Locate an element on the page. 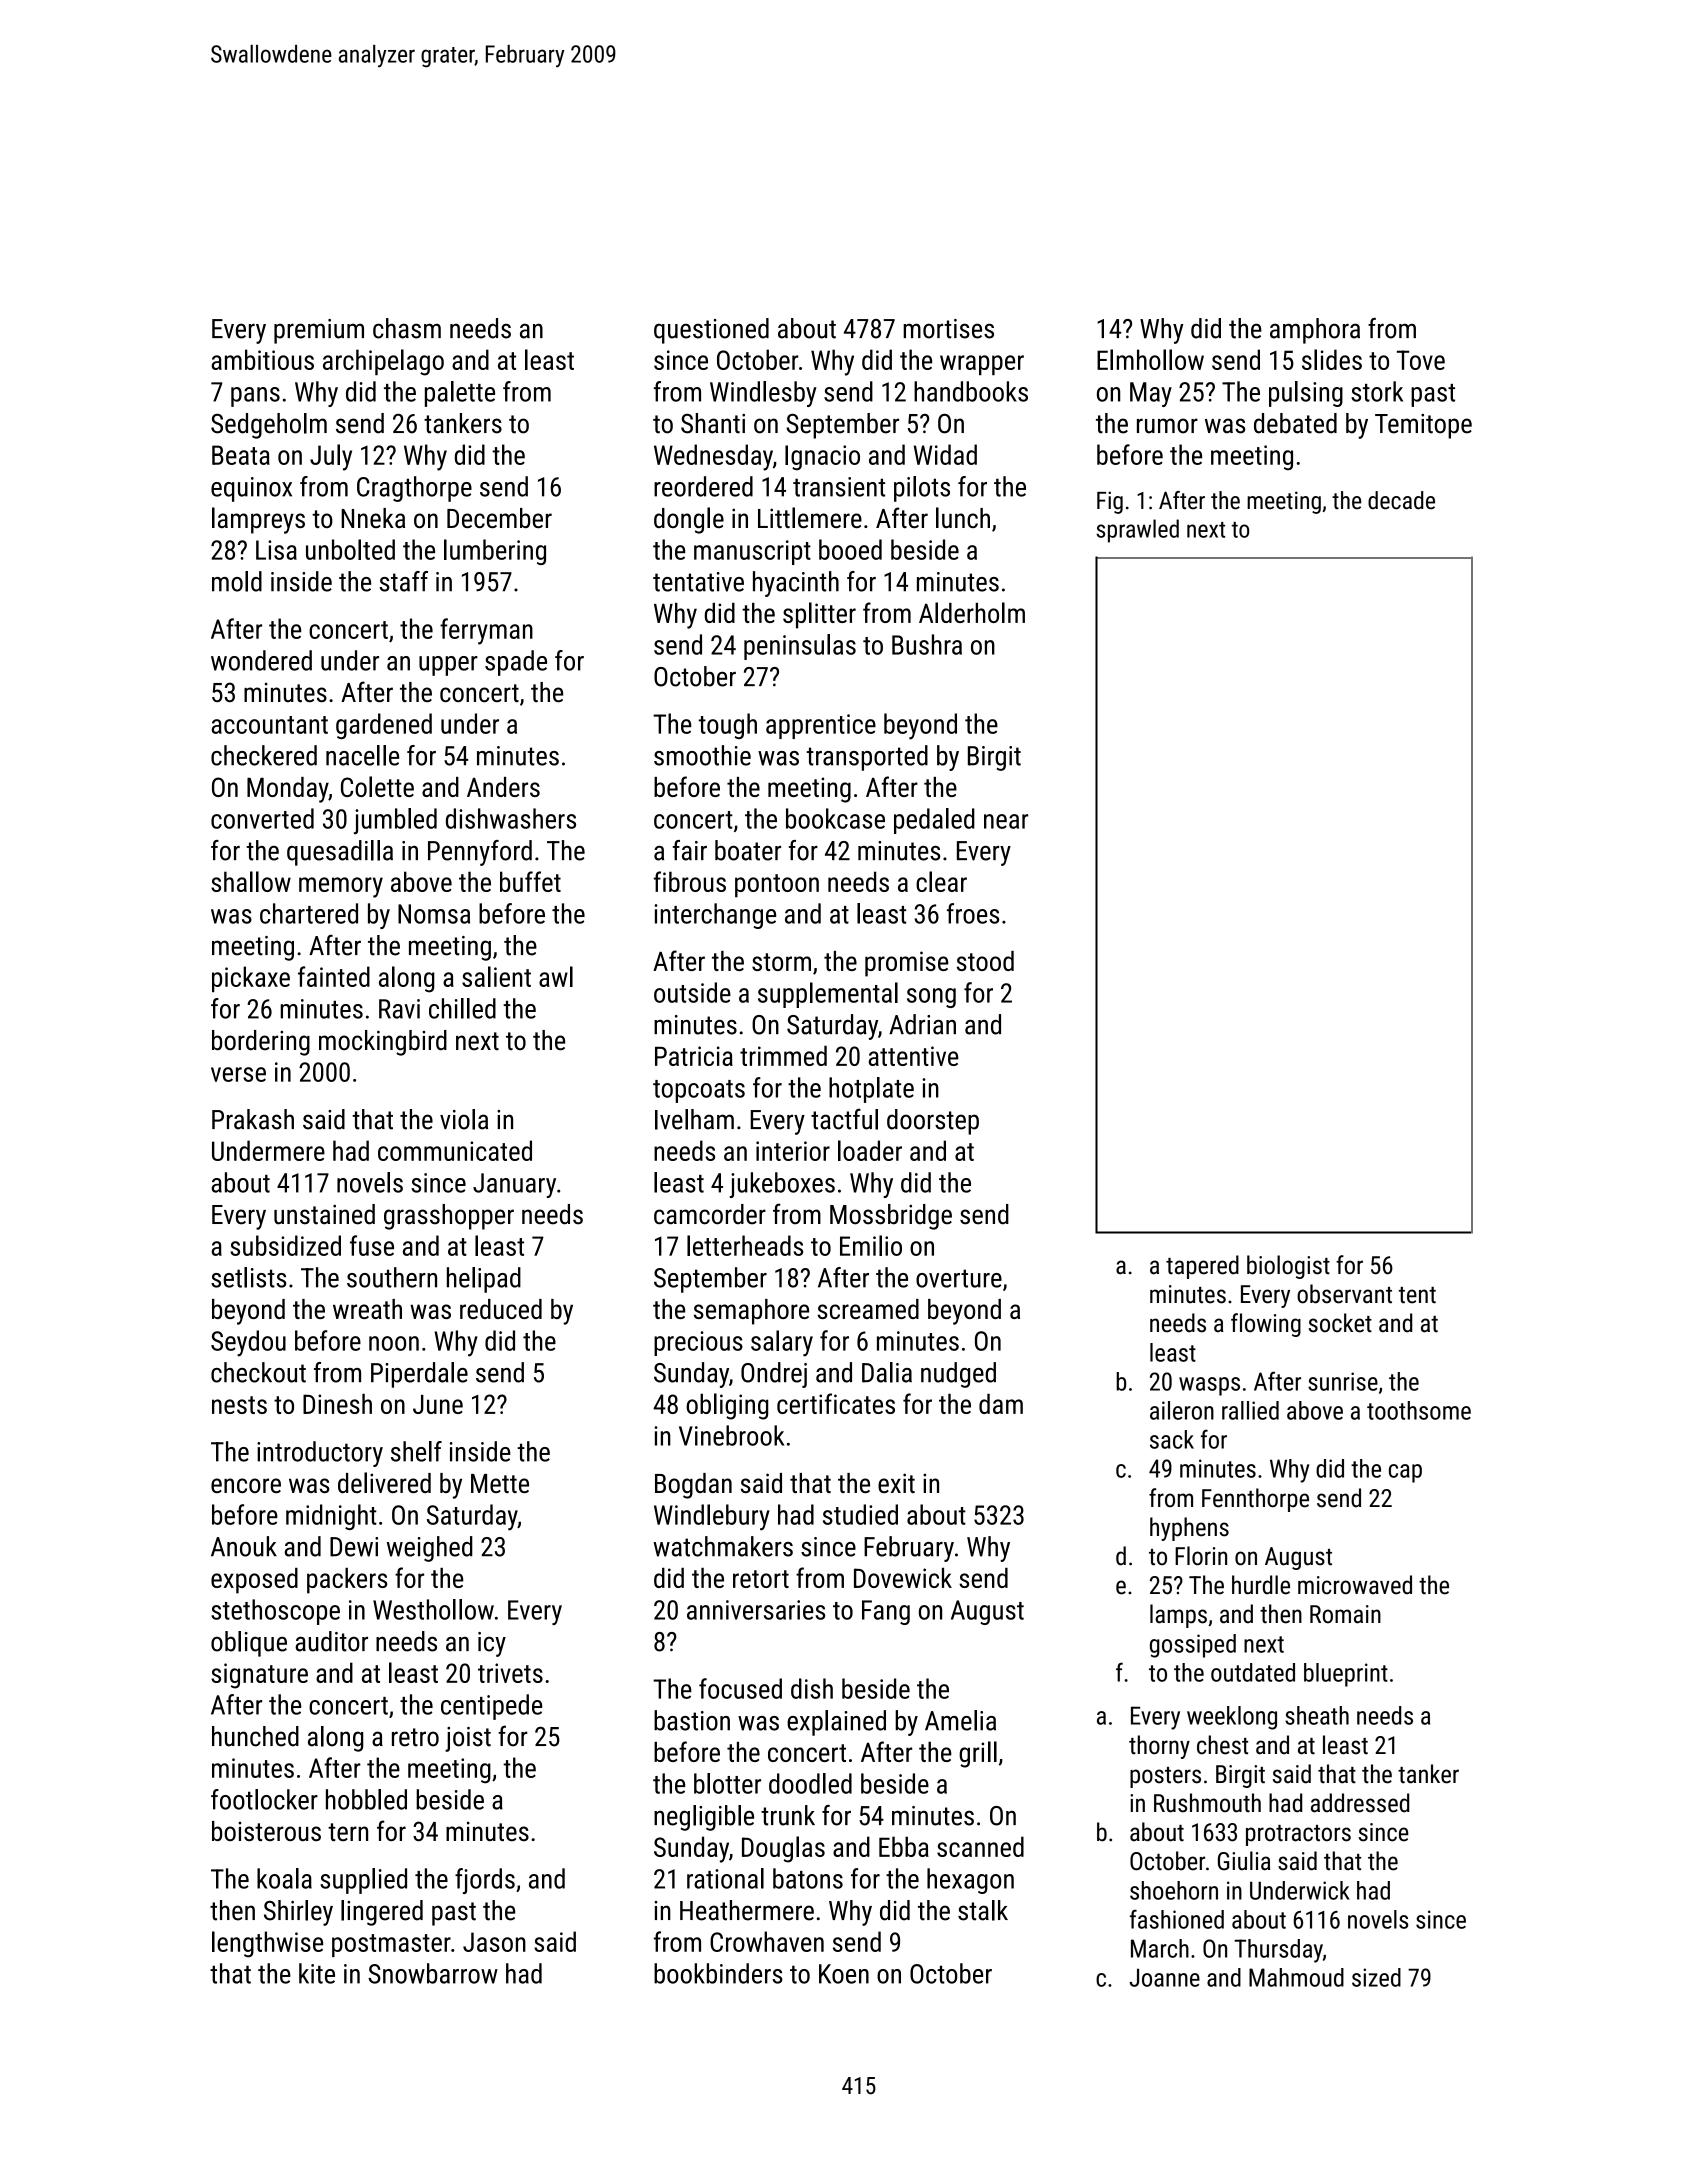  topcoats is located at coordinates (699, 1091).
